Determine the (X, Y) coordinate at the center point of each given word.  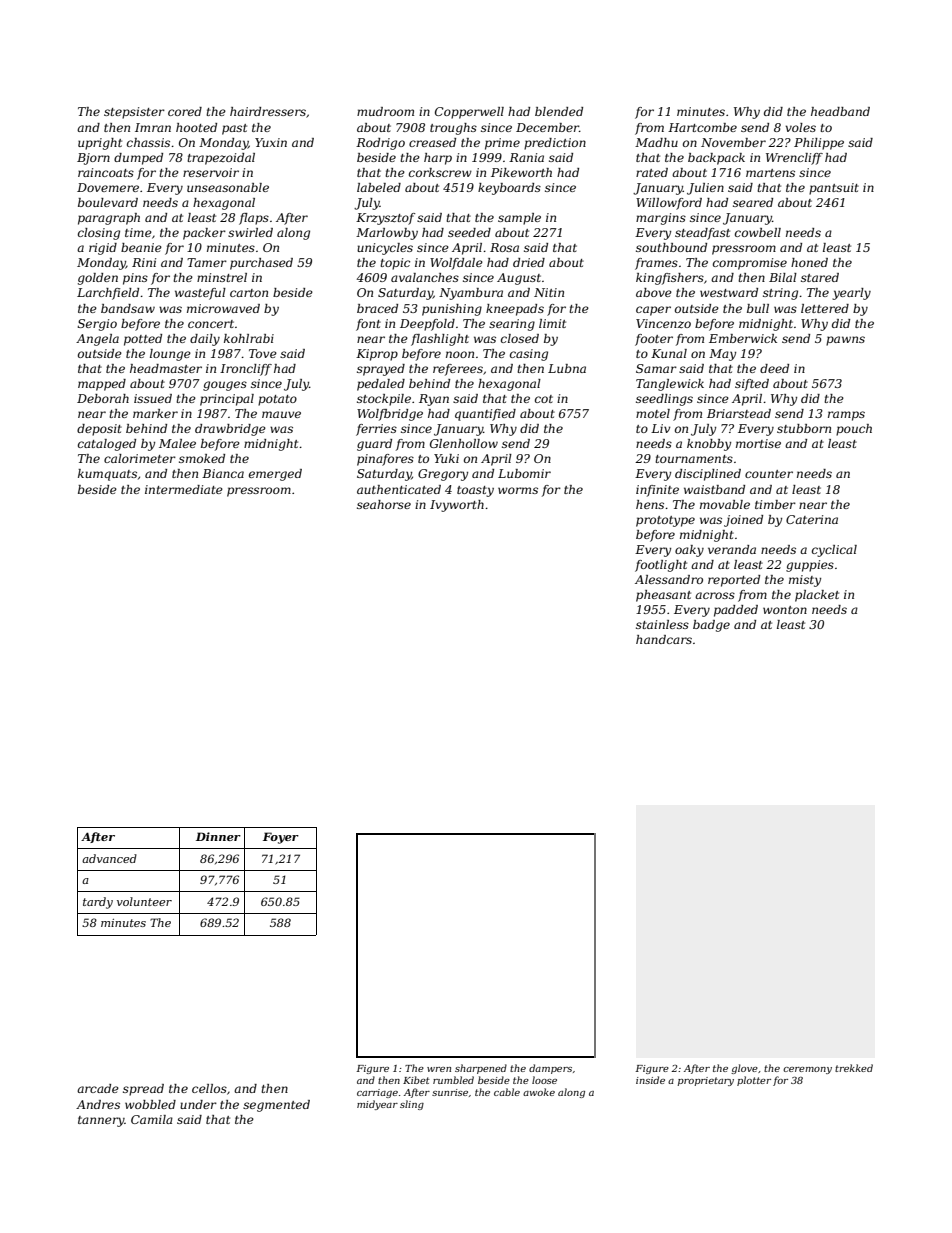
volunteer (144, 901)
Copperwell (469, 113)
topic (395, 264)
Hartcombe (702, 127)
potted (143, 340)
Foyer (281, 838)
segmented (276, 1106)
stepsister (134, 113)
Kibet (416, 1080)
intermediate (184, 489)
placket (817, 596)
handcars (664, 639)
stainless (662, 624)
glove (744, 1069)
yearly (851, 294)
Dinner (218, 836)
